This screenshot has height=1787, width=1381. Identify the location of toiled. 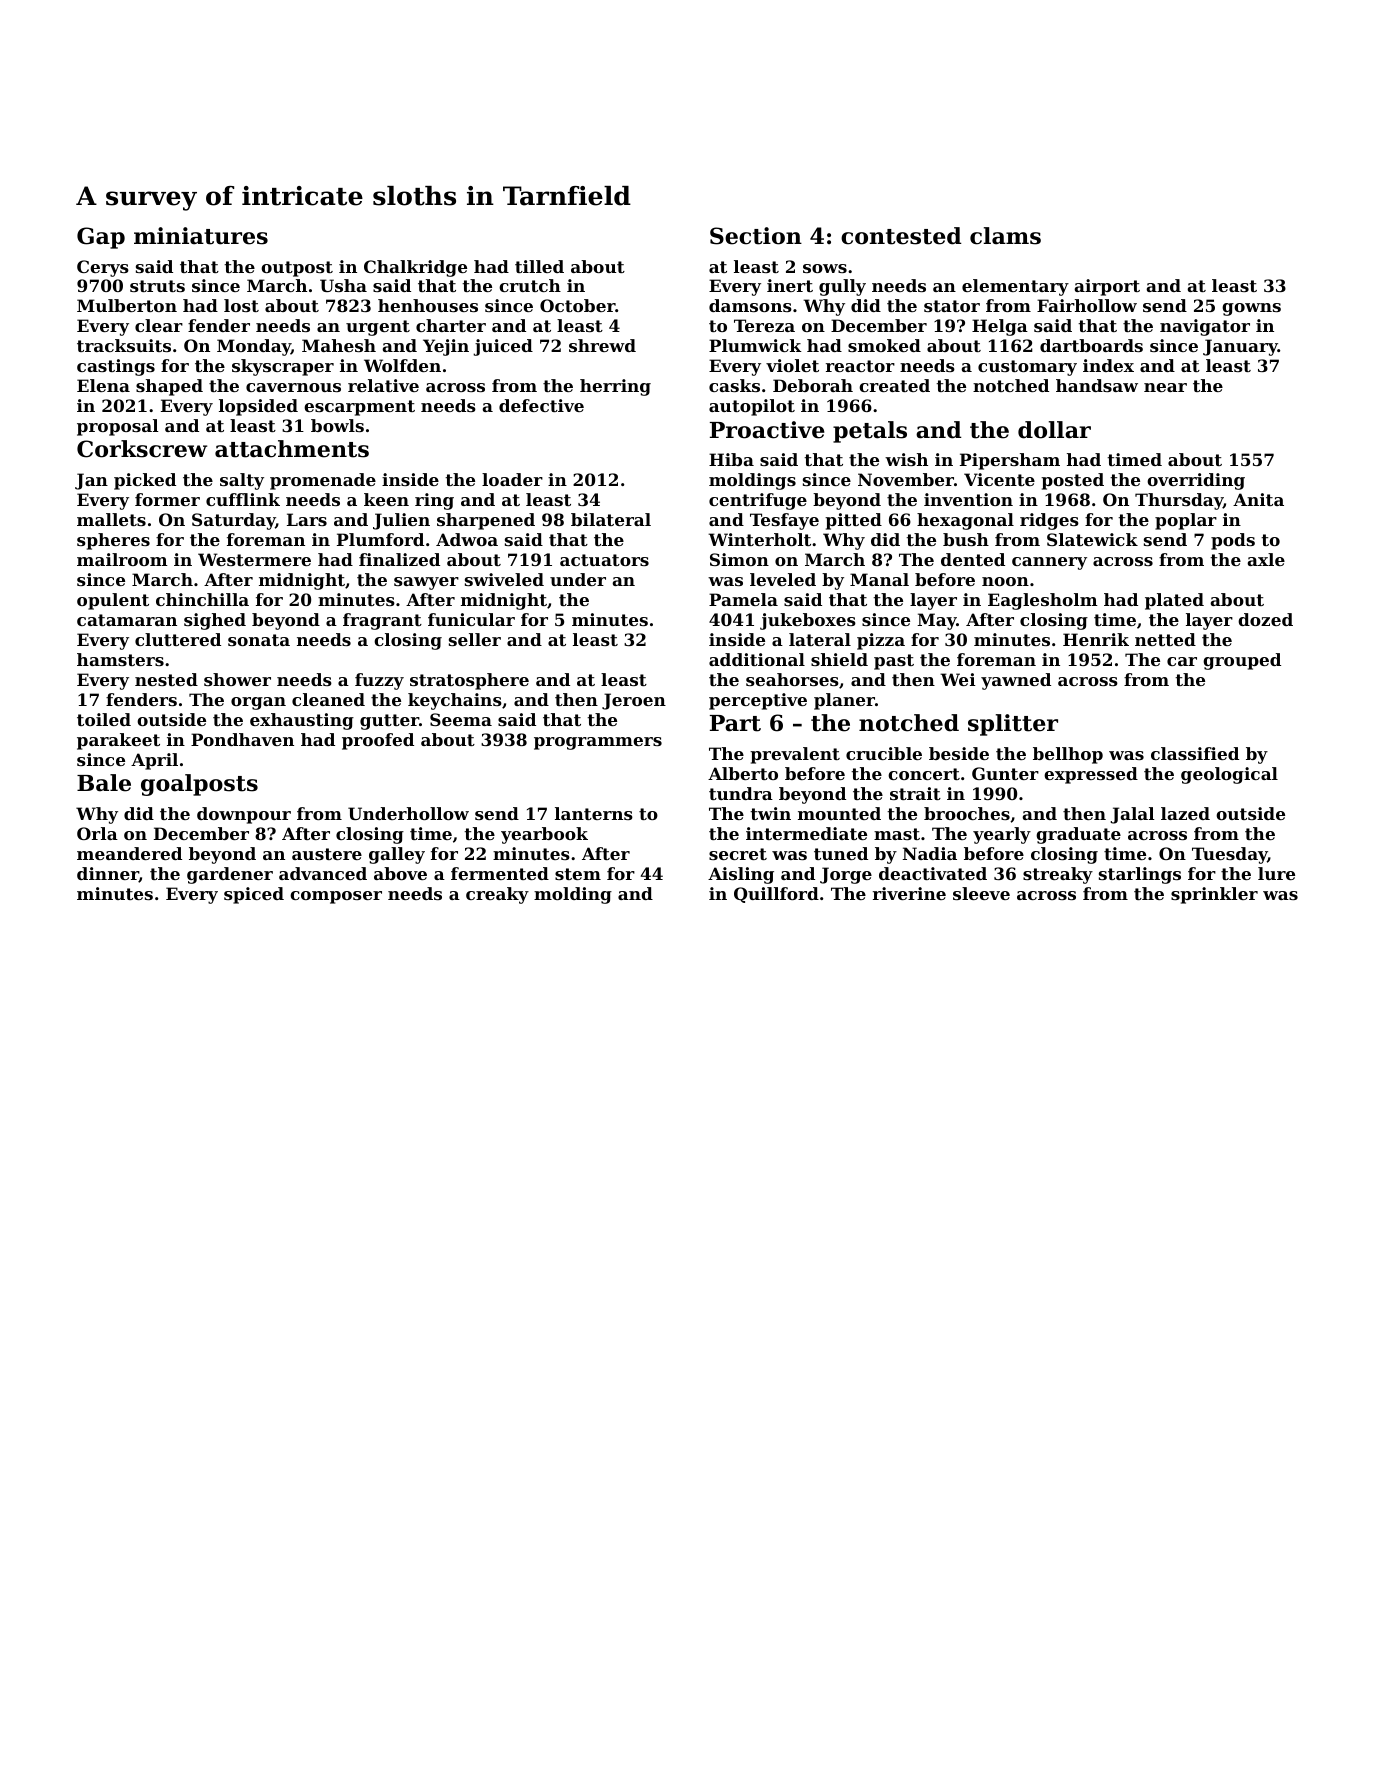
(104, 719).
